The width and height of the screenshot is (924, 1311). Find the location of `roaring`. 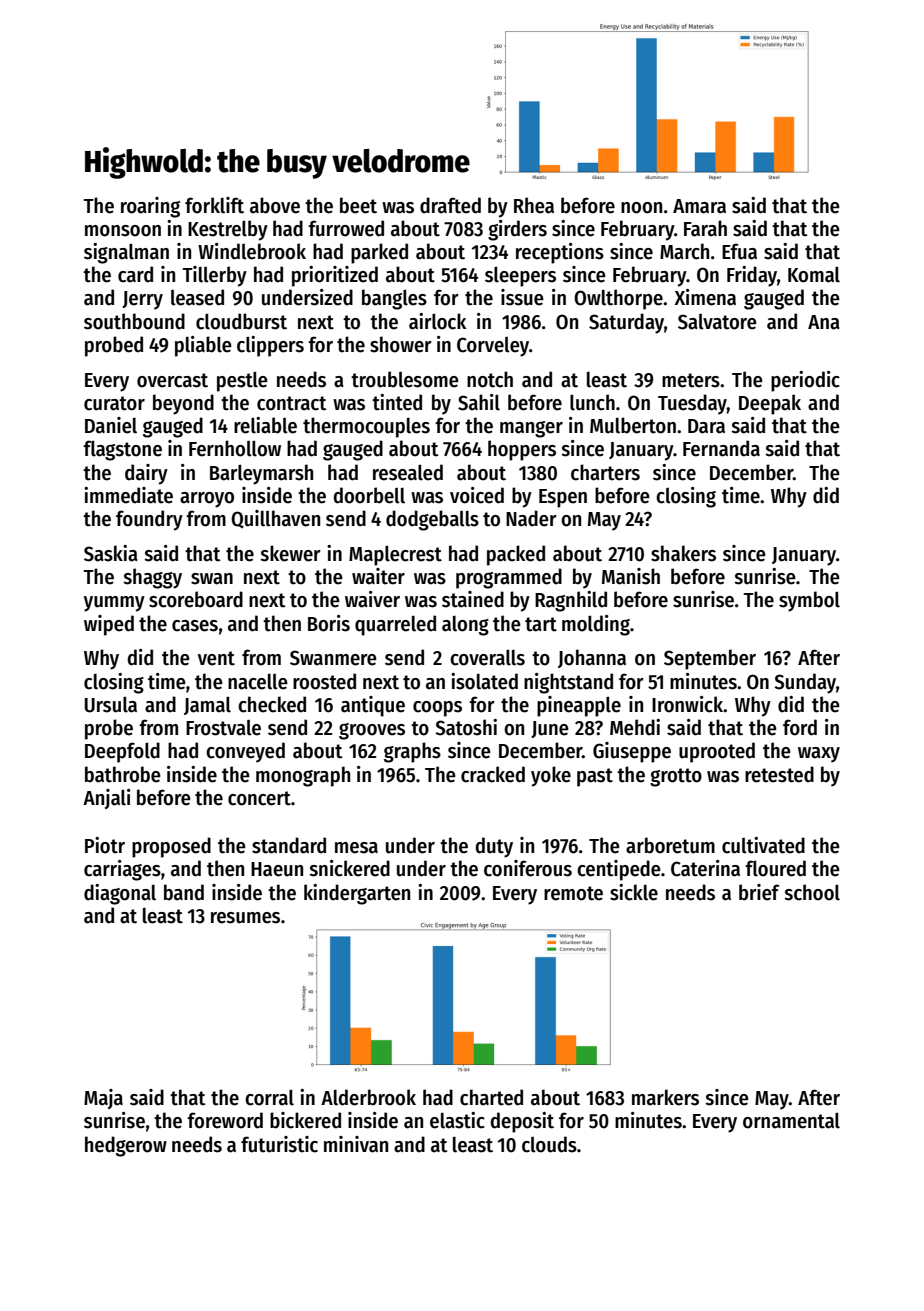

roaring is located at coordinates (150, 207).
